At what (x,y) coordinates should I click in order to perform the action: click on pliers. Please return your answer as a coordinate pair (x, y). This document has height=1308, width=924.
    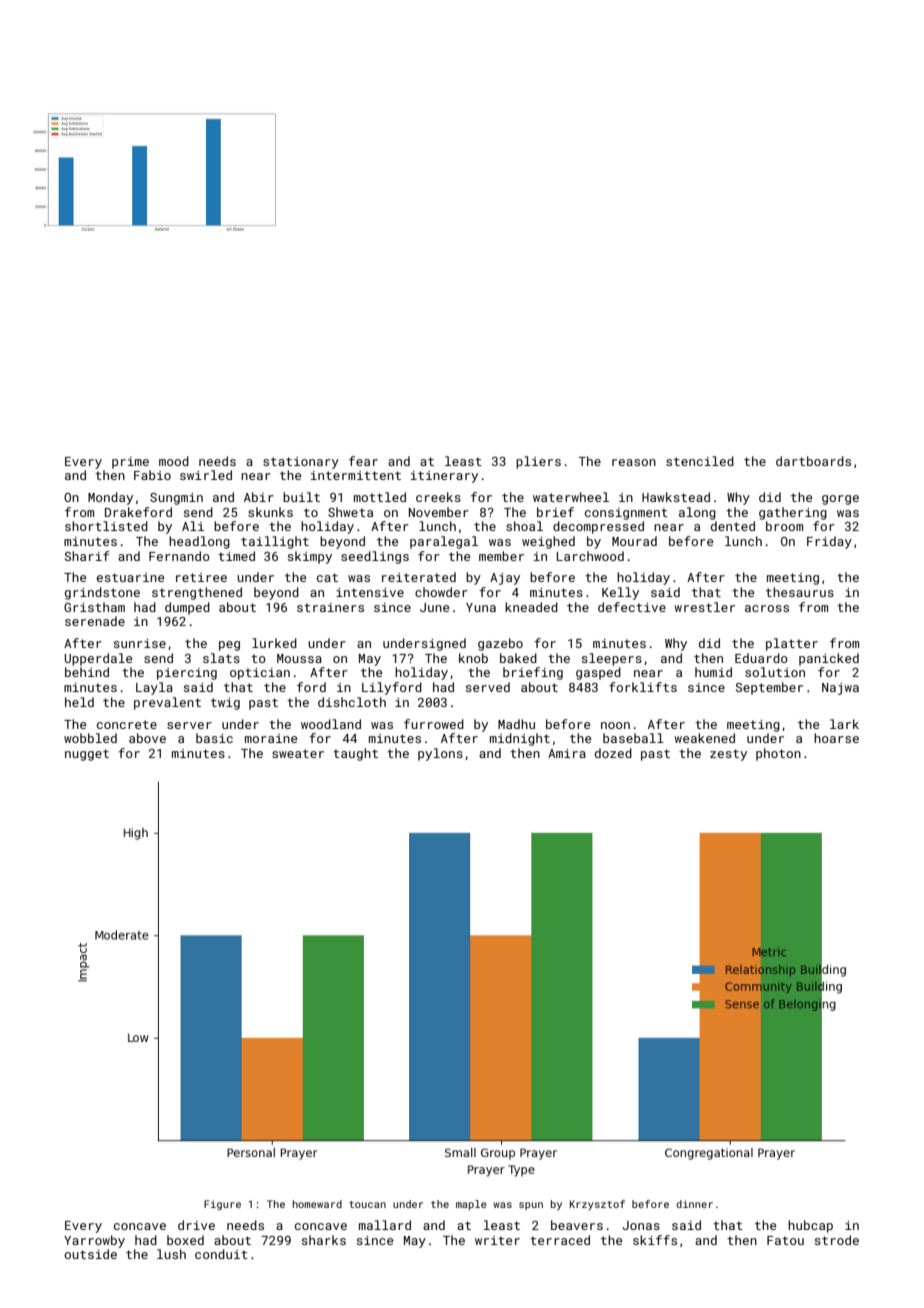
    Looking at the image, I should click on (538, 462).
